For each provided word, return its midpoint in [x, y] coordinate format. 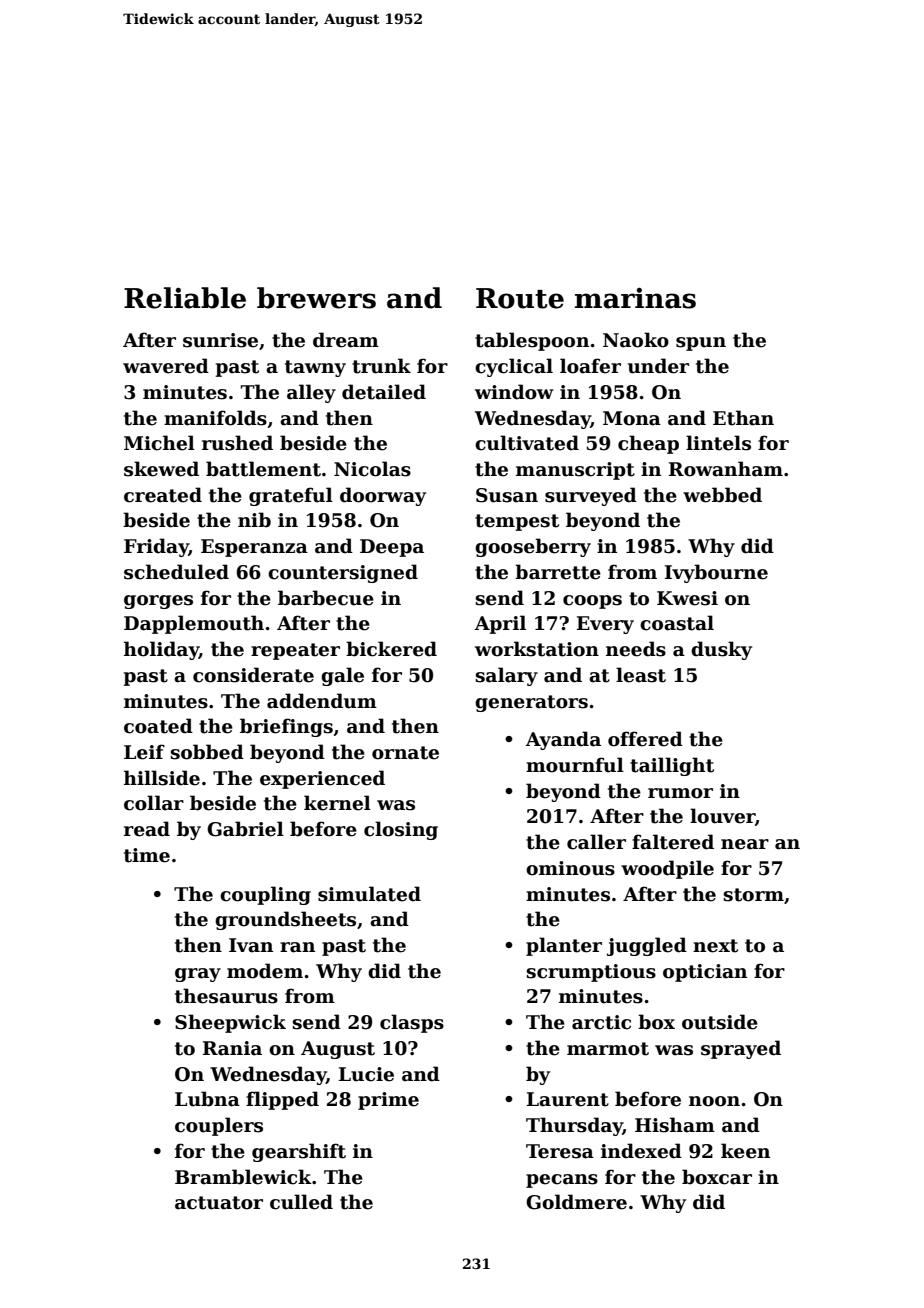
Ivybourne [716, 573]
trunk [381, 366]
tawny [315, 368]
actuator [219, 1203]
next [715, 946]
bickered [391, 649]
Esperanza [254, 548]
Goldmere [576, 1202]
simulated [369, 894]
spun [701, 344]
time [147, 855]
